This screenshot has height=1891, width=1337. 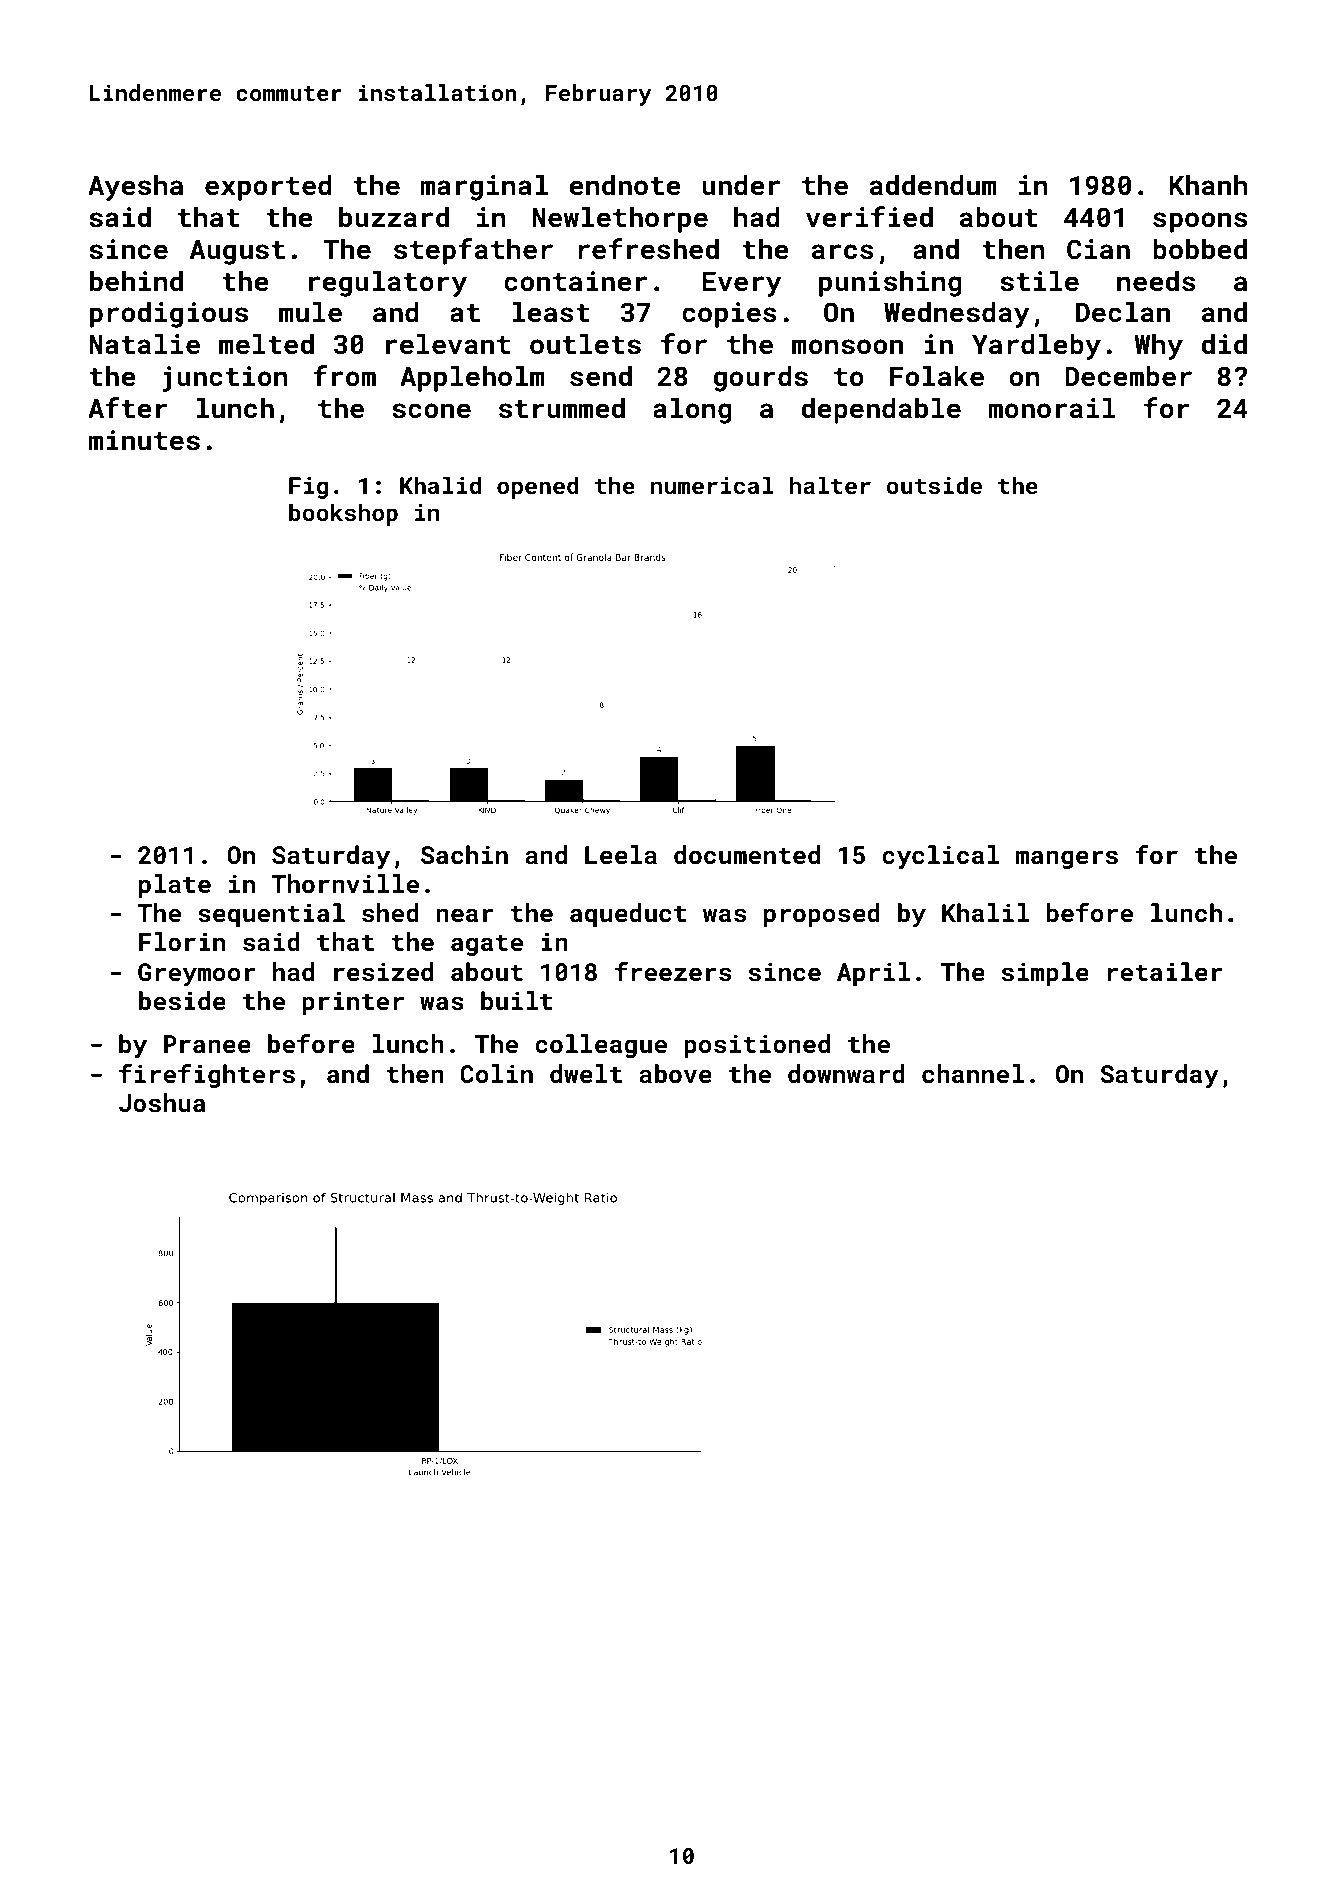 What do you see at coordinates (484, 188) in the screenshot?
I see `marginal` at bounding box center [484, 188].
